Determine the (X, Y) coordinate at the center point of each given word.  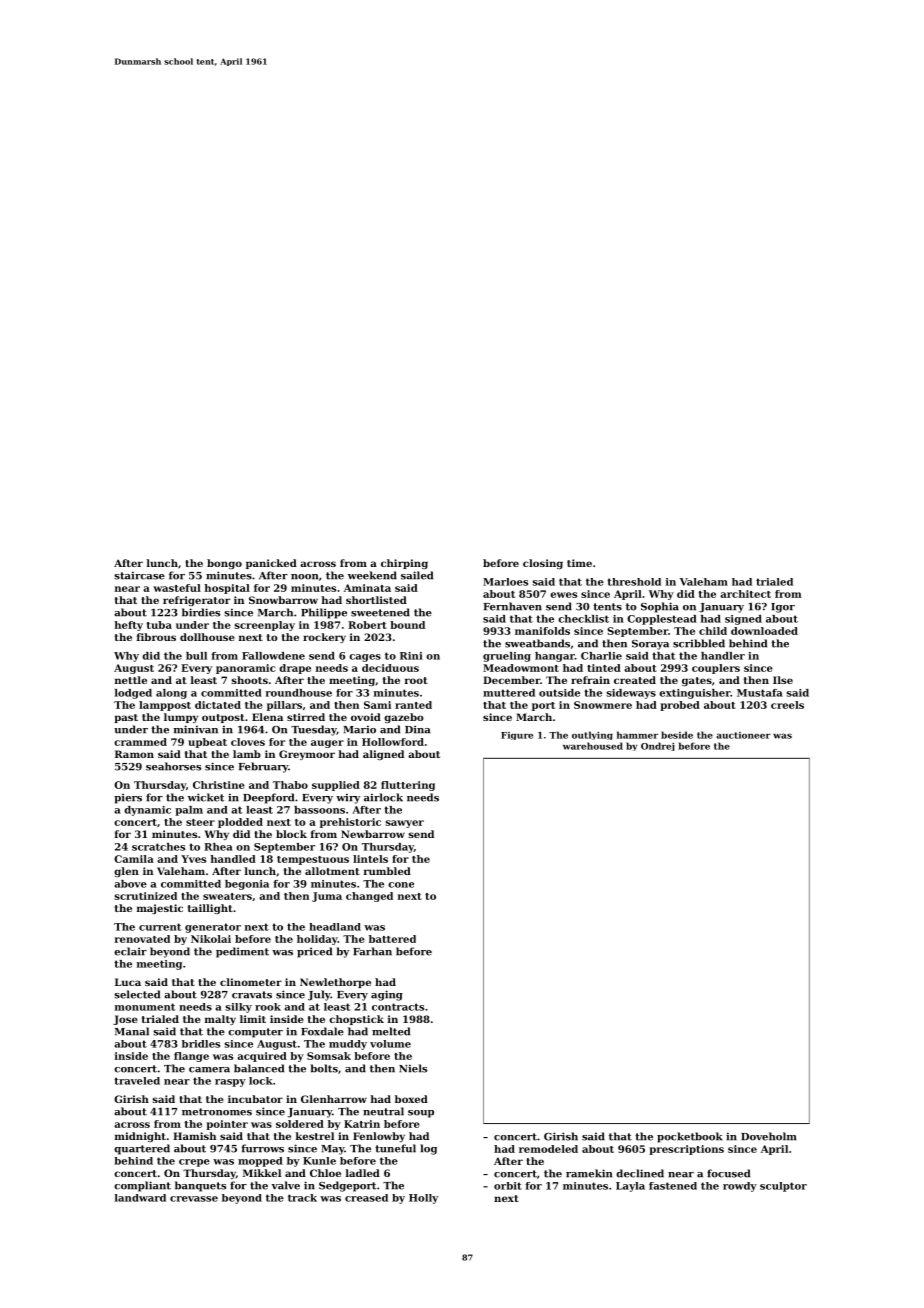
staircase (139, 575)
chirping (404, 564)
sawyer (405, 824)
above (131, 884)
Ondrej (658, 746)
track (302, 1198)
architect (745, 594)
